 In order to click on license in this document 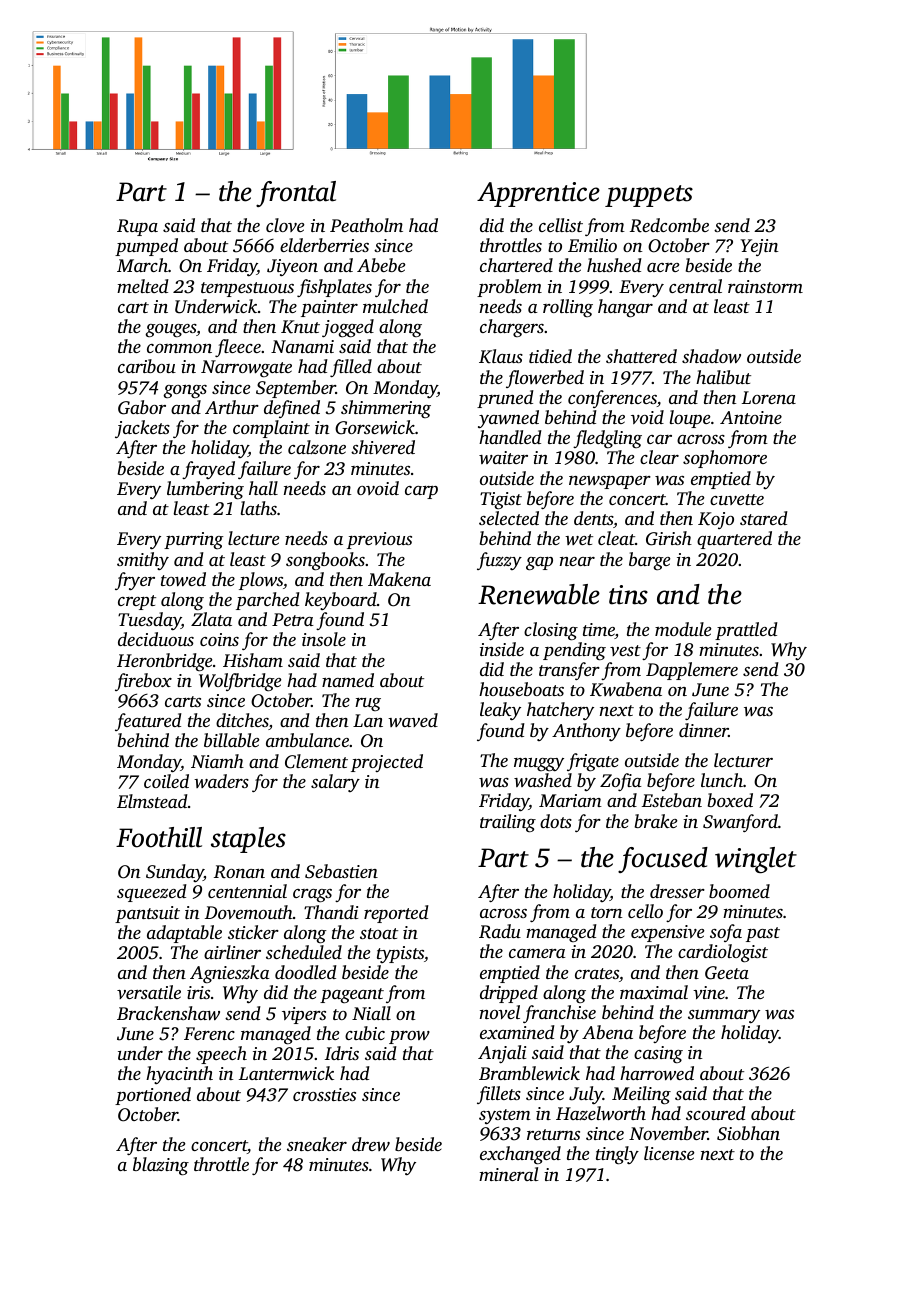, I will do `click(669, 1153)`.
